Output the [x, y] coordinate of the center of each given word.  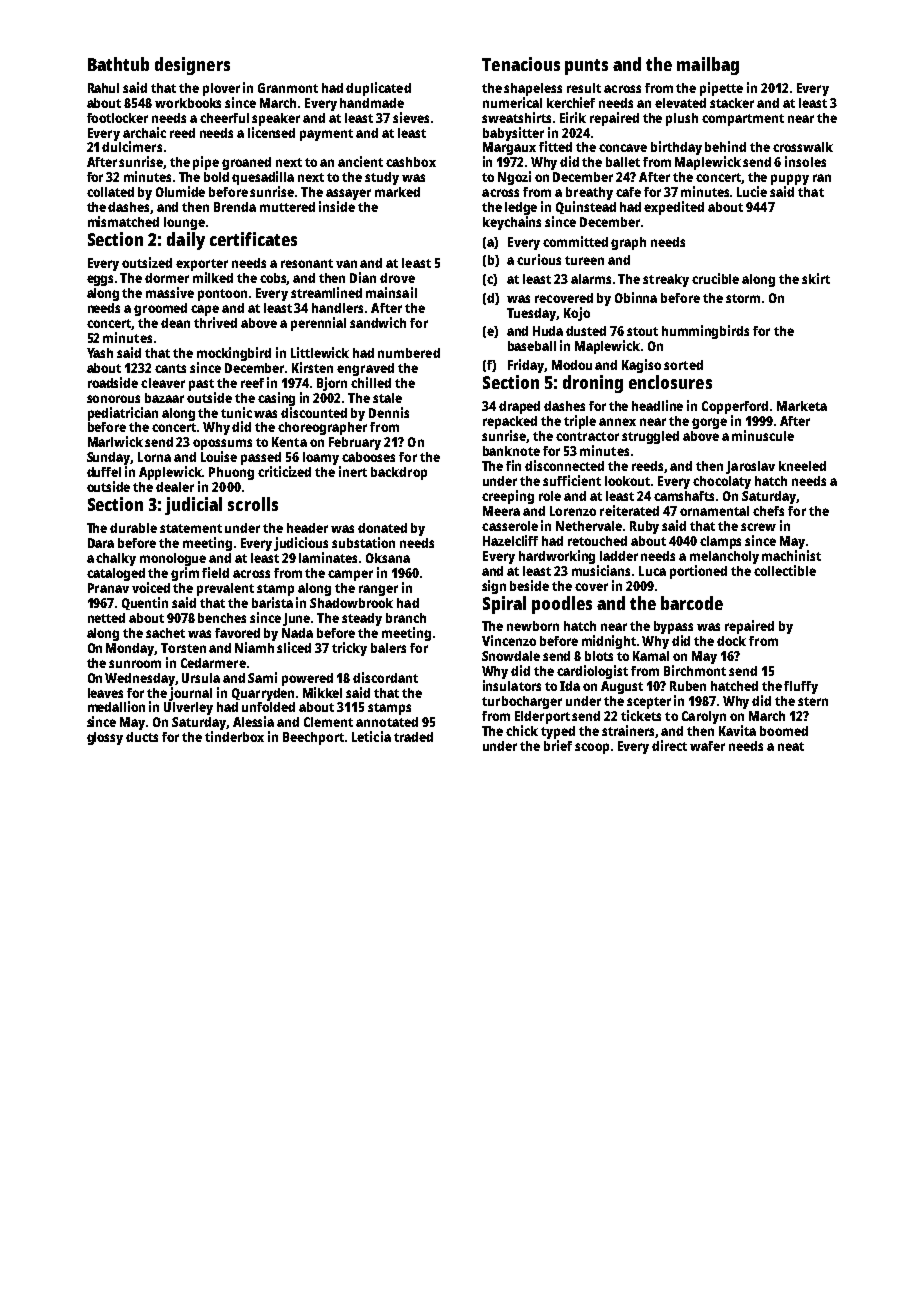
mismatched [123, 221]
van [346, 264]
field [215, 572]
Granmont [288, 88]
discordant [385, 677]
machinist [791, 555]
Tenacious [521, 64]
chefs [768, 511]
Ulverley [188, 708]
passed [261, 458]
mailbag [708, 66]
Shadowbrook [351, 603]
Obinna [636, 297]
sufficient [572, 480]
